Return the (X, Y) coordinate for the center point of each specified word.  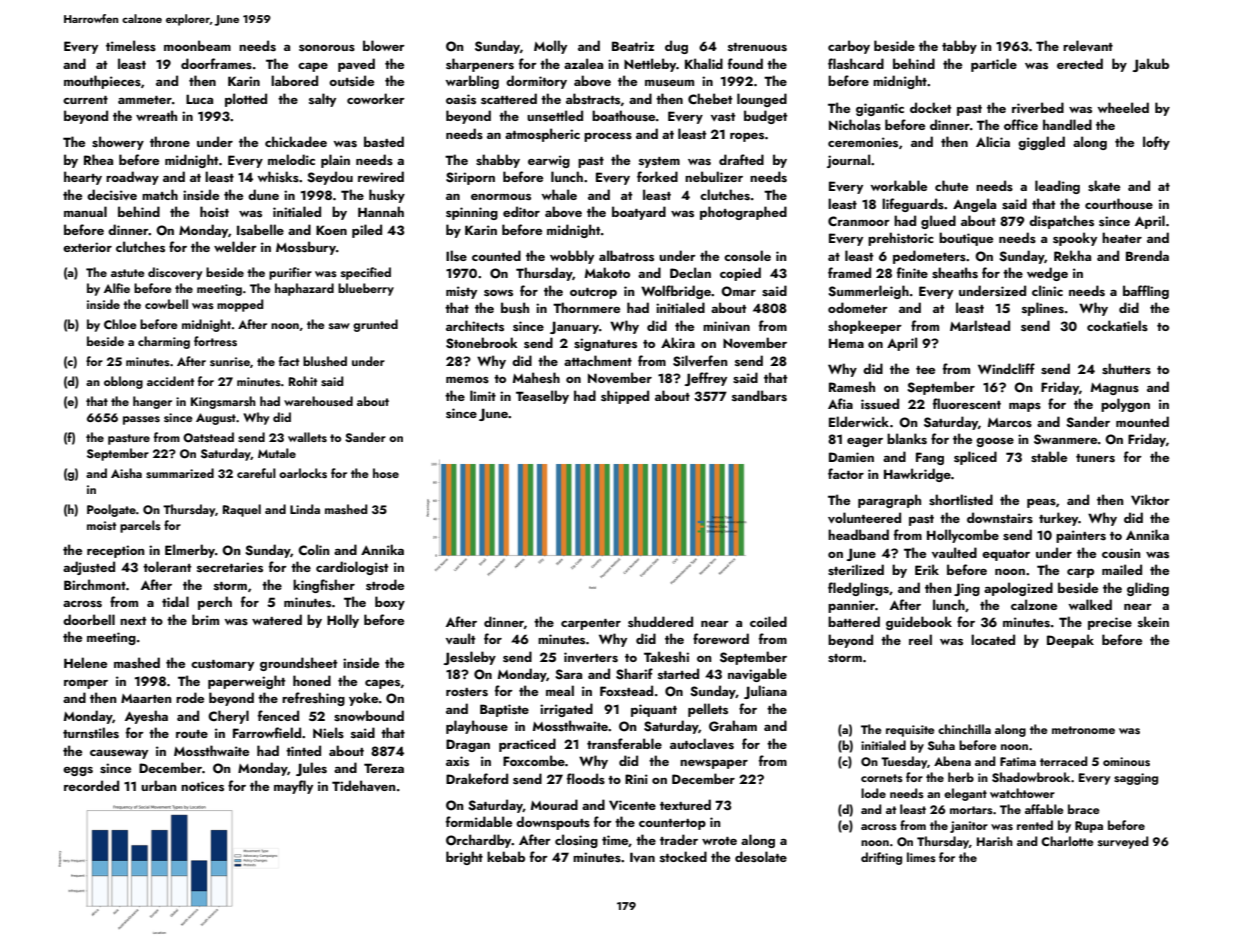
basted (384, 141)
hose (386, 473)
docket (930, 107)
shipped (625, 397)
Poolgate (111, 510)
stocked (683, 857)
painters (1081, 536)
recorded (91, 785)
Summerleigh (868, 292)
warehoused (318, 401)
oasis (461, 99)
